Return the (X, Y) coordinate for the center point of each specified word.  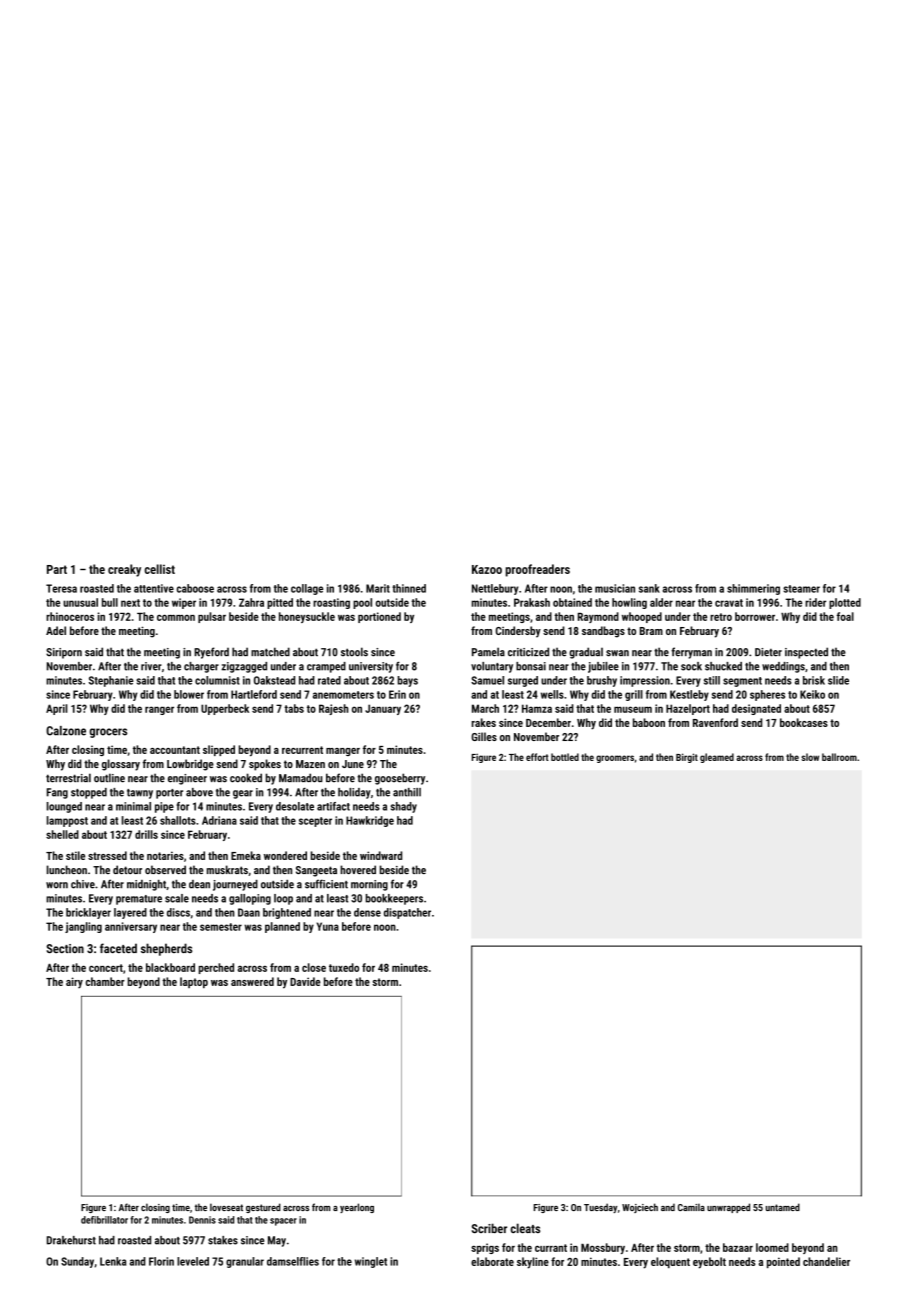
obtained (572, 602)
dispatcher (407, 913)
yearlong (357, 1208)
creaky (124, 570)
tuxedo (344, 967)
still (712, 680)
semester (221, 927)
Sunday (77, 1262)
